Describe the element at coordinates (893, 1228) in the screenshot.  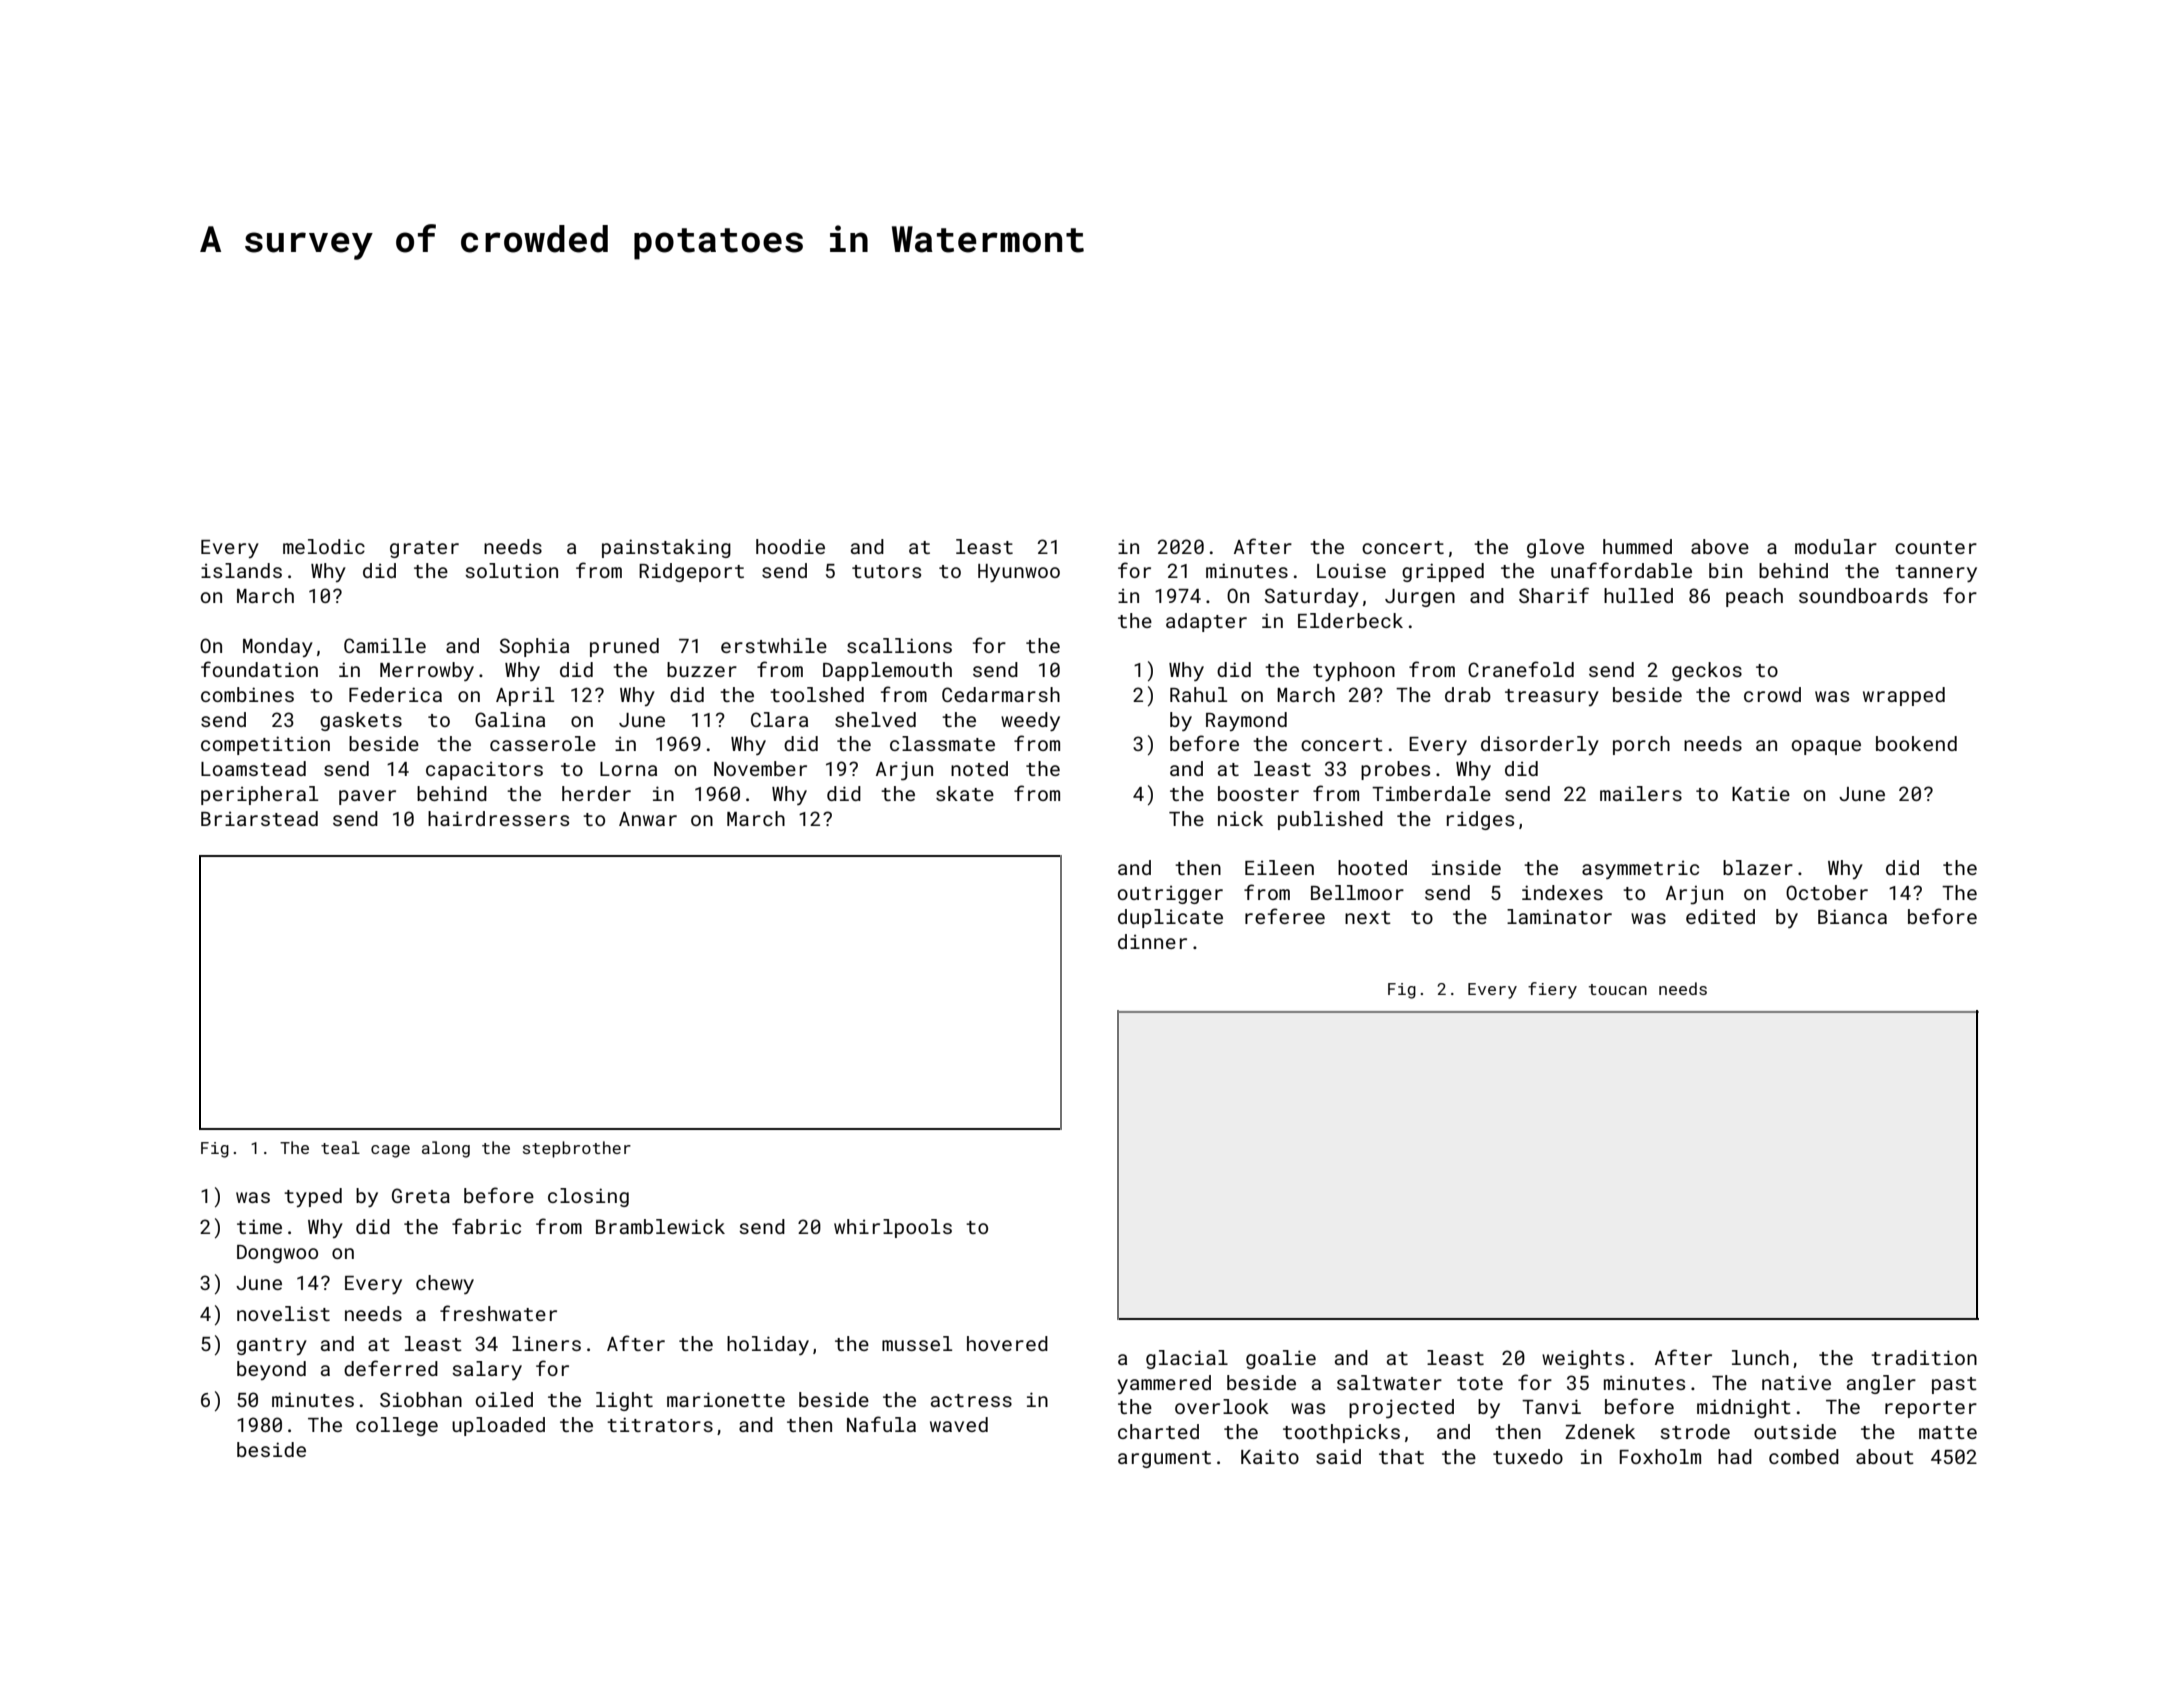
I see `whirlpools` at that location.
